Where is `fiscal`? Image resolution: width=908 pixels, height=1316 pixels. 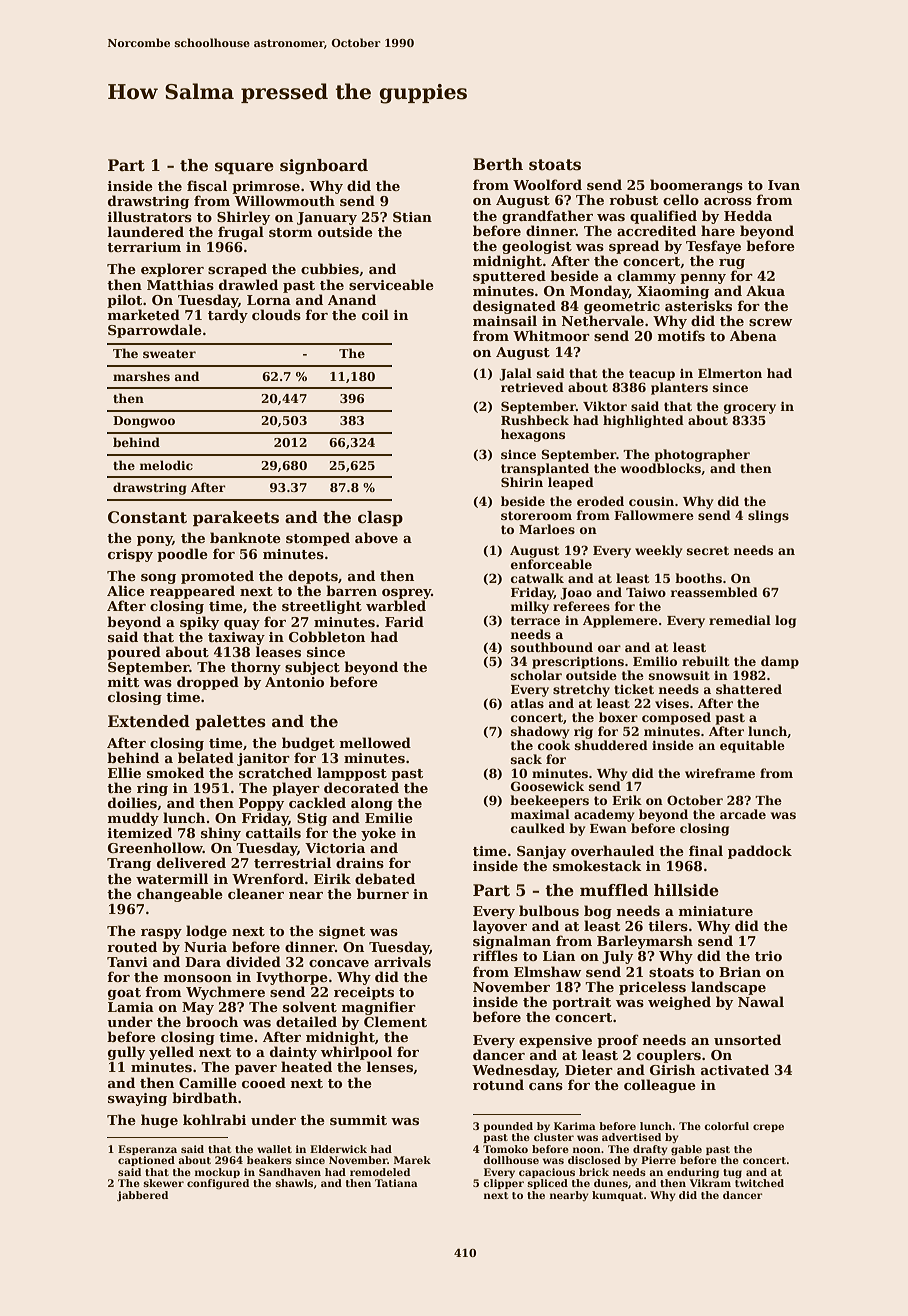
fiscal is located at coordinates (207, 185).
